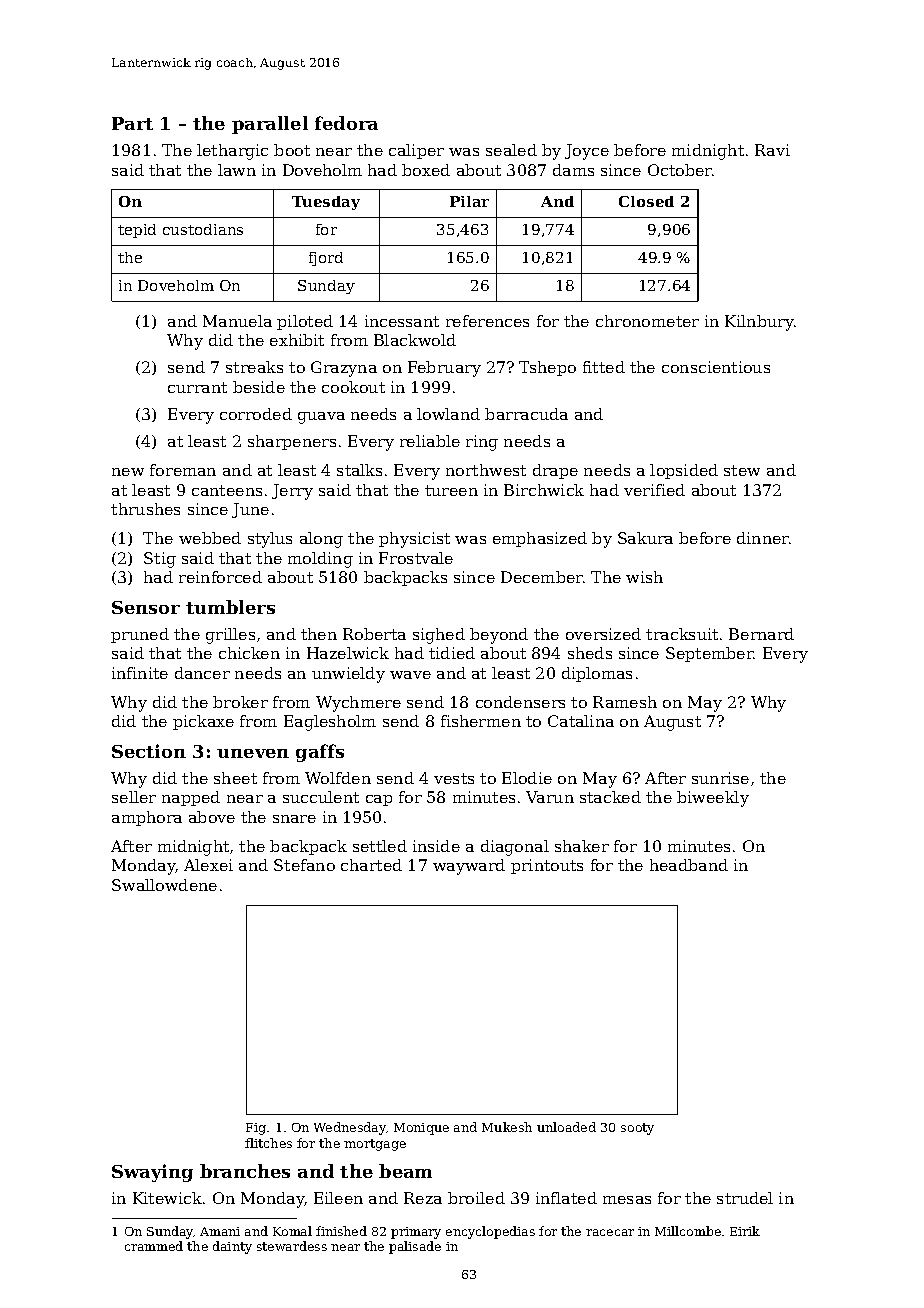 This screenshot has width=924, height=1308. What do you see at coordinates (160, 560) in the screenshot?
I see `Stig` at bounding box center [160, 560].
